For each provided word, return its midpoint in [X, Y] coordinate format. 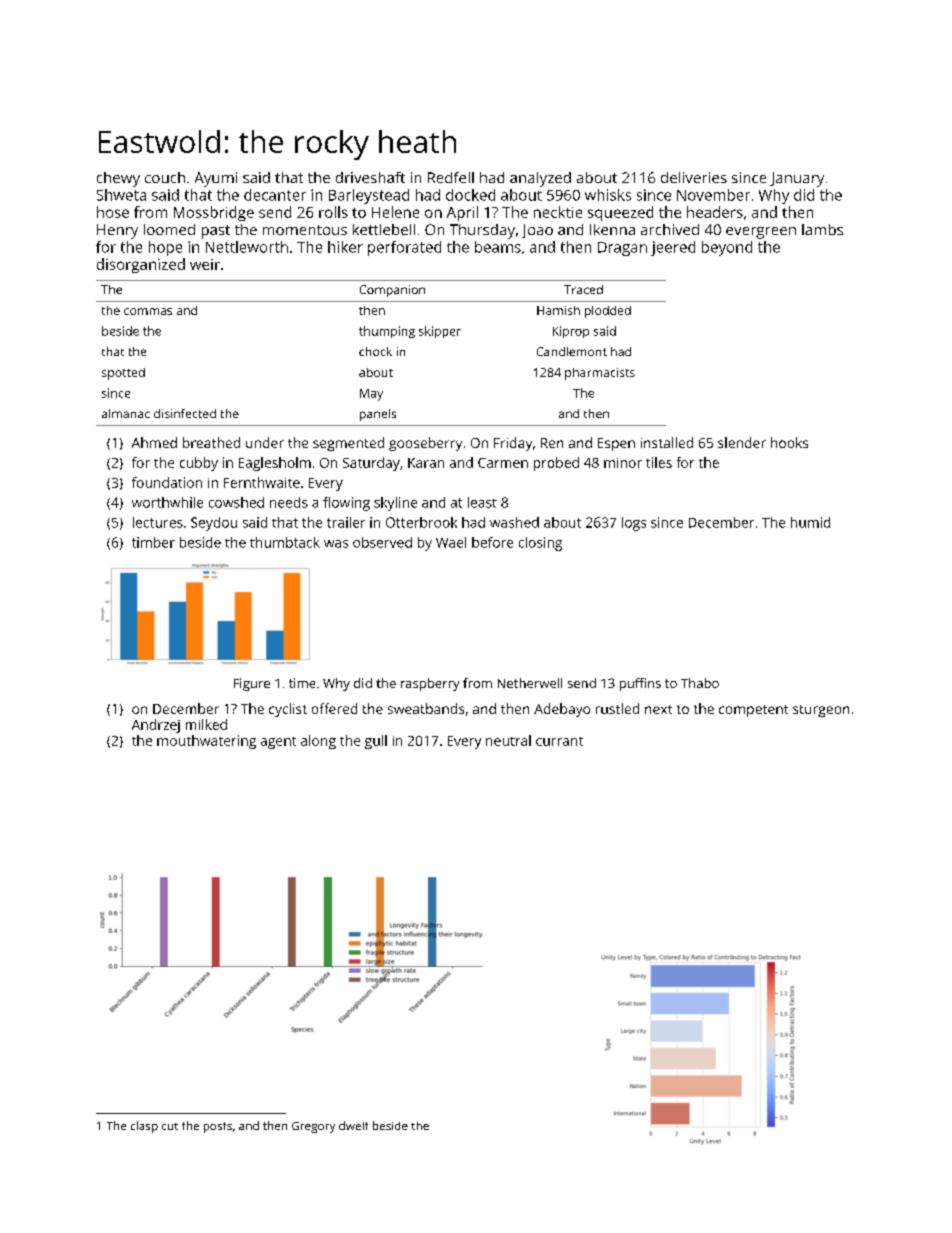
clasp [144, 1127]
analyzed [540, 179]
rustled [617, 708]
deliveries [694, 177]
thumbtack [285, 542]
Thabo [700, 683]
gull [376, 742]
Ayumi [216, 179]
